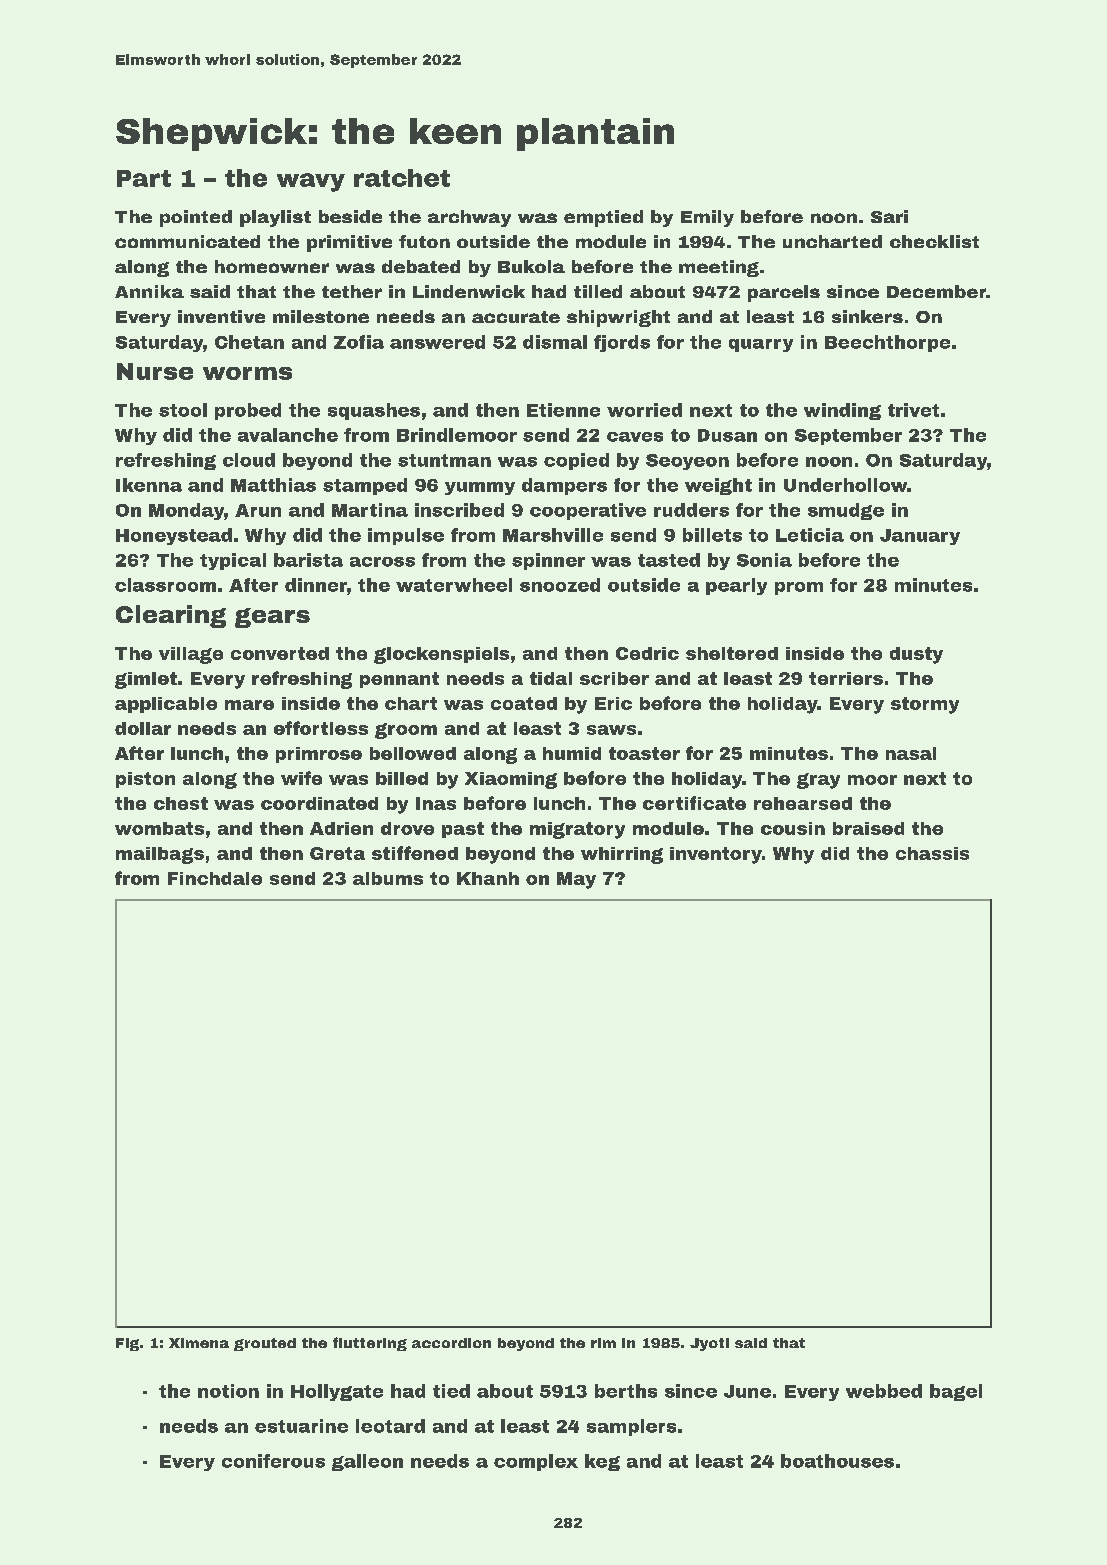  What do you see at coordinates (183, 410) in the screenshot?
I see `stool` at bounding box center [183, 410].
